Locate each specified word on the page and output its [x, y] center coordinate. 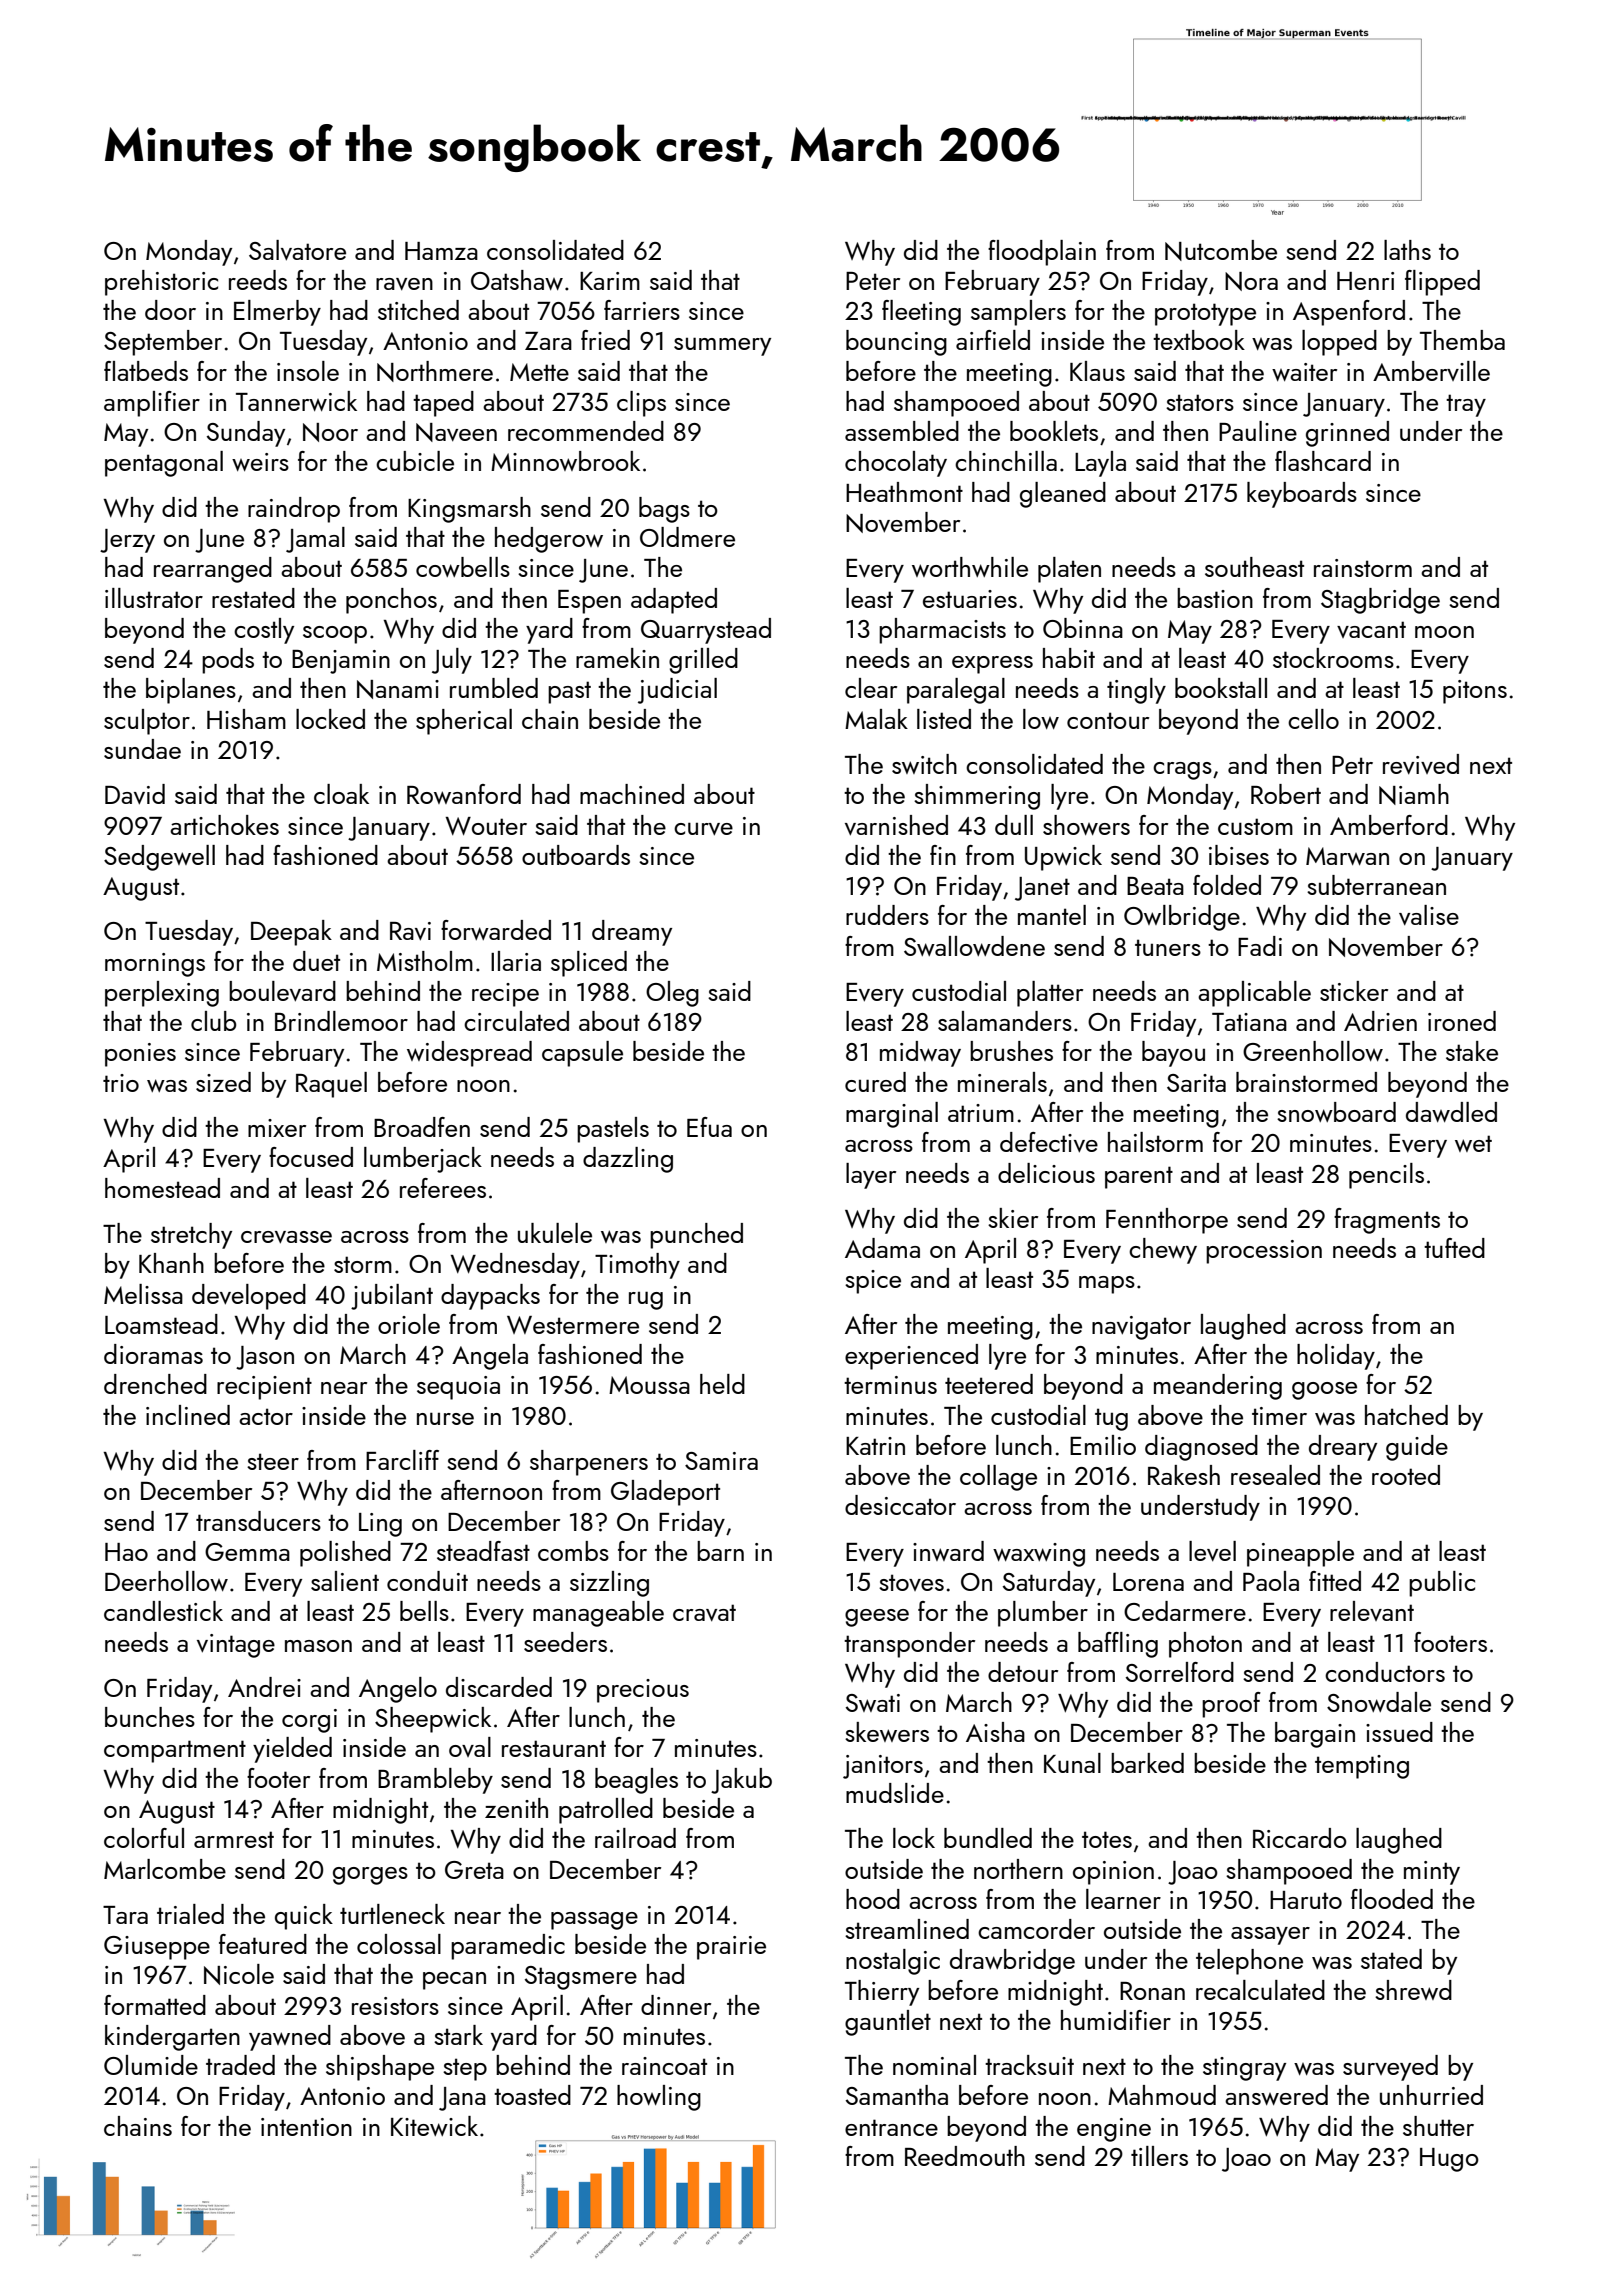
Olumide [151, 2065]
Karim [610, 281]
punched [696, 1236]
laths [1407, 250]
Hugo [1449, 2160]
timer [1279, 1416]
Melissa [143, 1294]
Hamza [441, 251]
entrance [891, 2127]
